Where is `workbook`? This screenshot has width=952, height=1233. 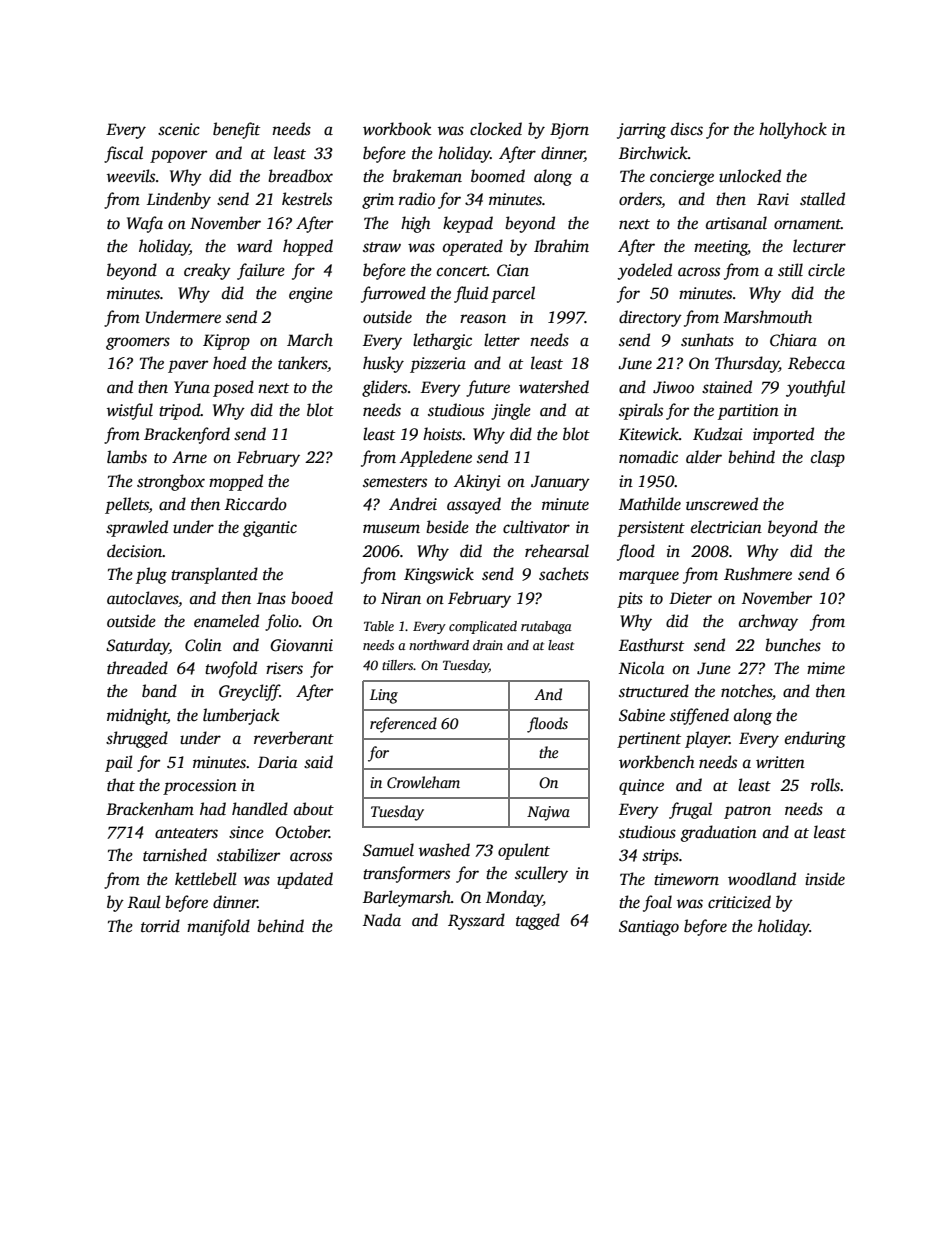 workbook is located at coordinates (397, 129).
